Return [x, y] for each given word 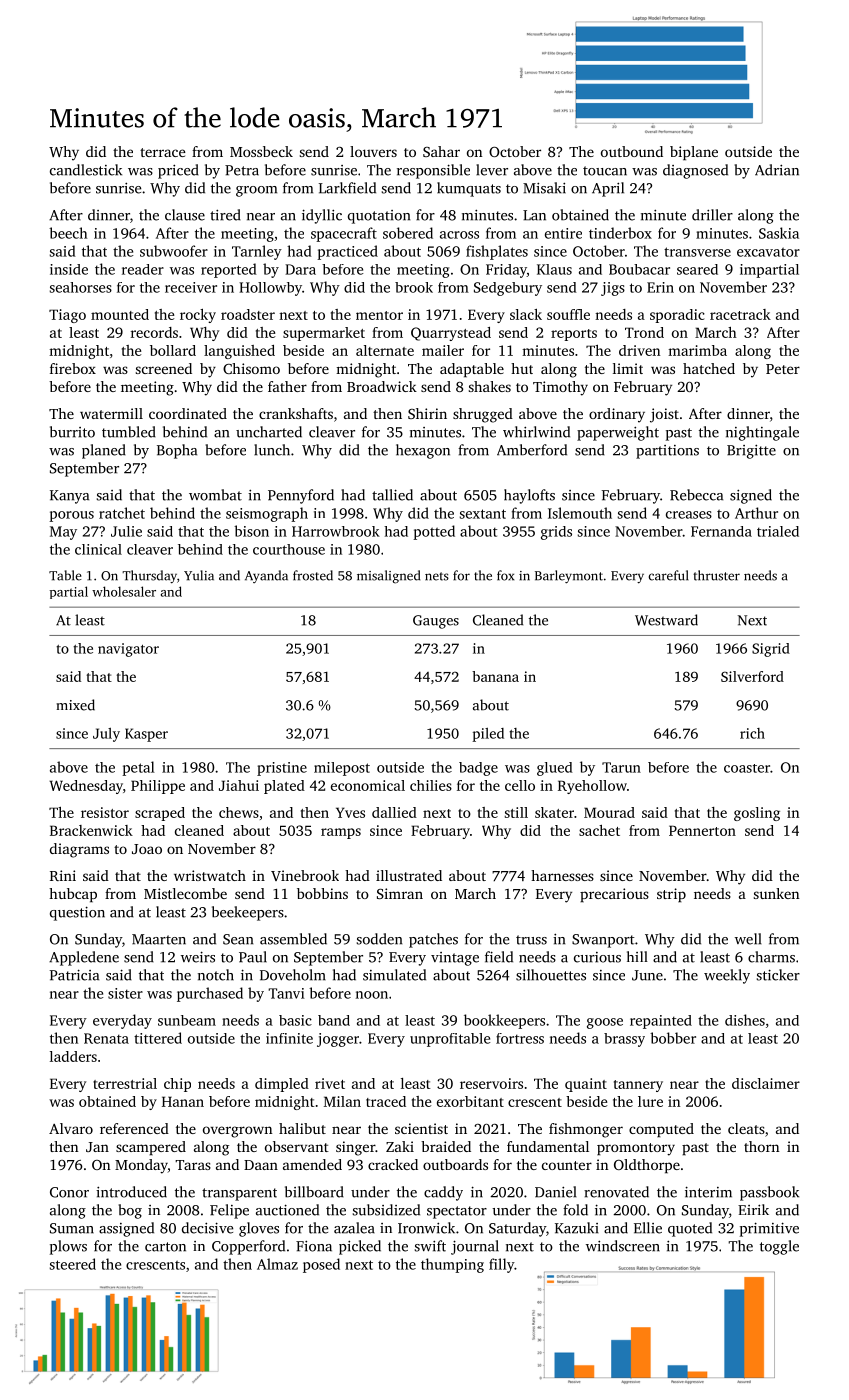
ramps [341, 833]
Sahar [441, 151]
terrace [163, 152]
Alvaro [71, 1128]
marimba [697, 350]
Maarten [159, 939]
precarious [614, 895]
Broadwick [382, 386]
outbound [632, 151]
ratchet [122, 513]
